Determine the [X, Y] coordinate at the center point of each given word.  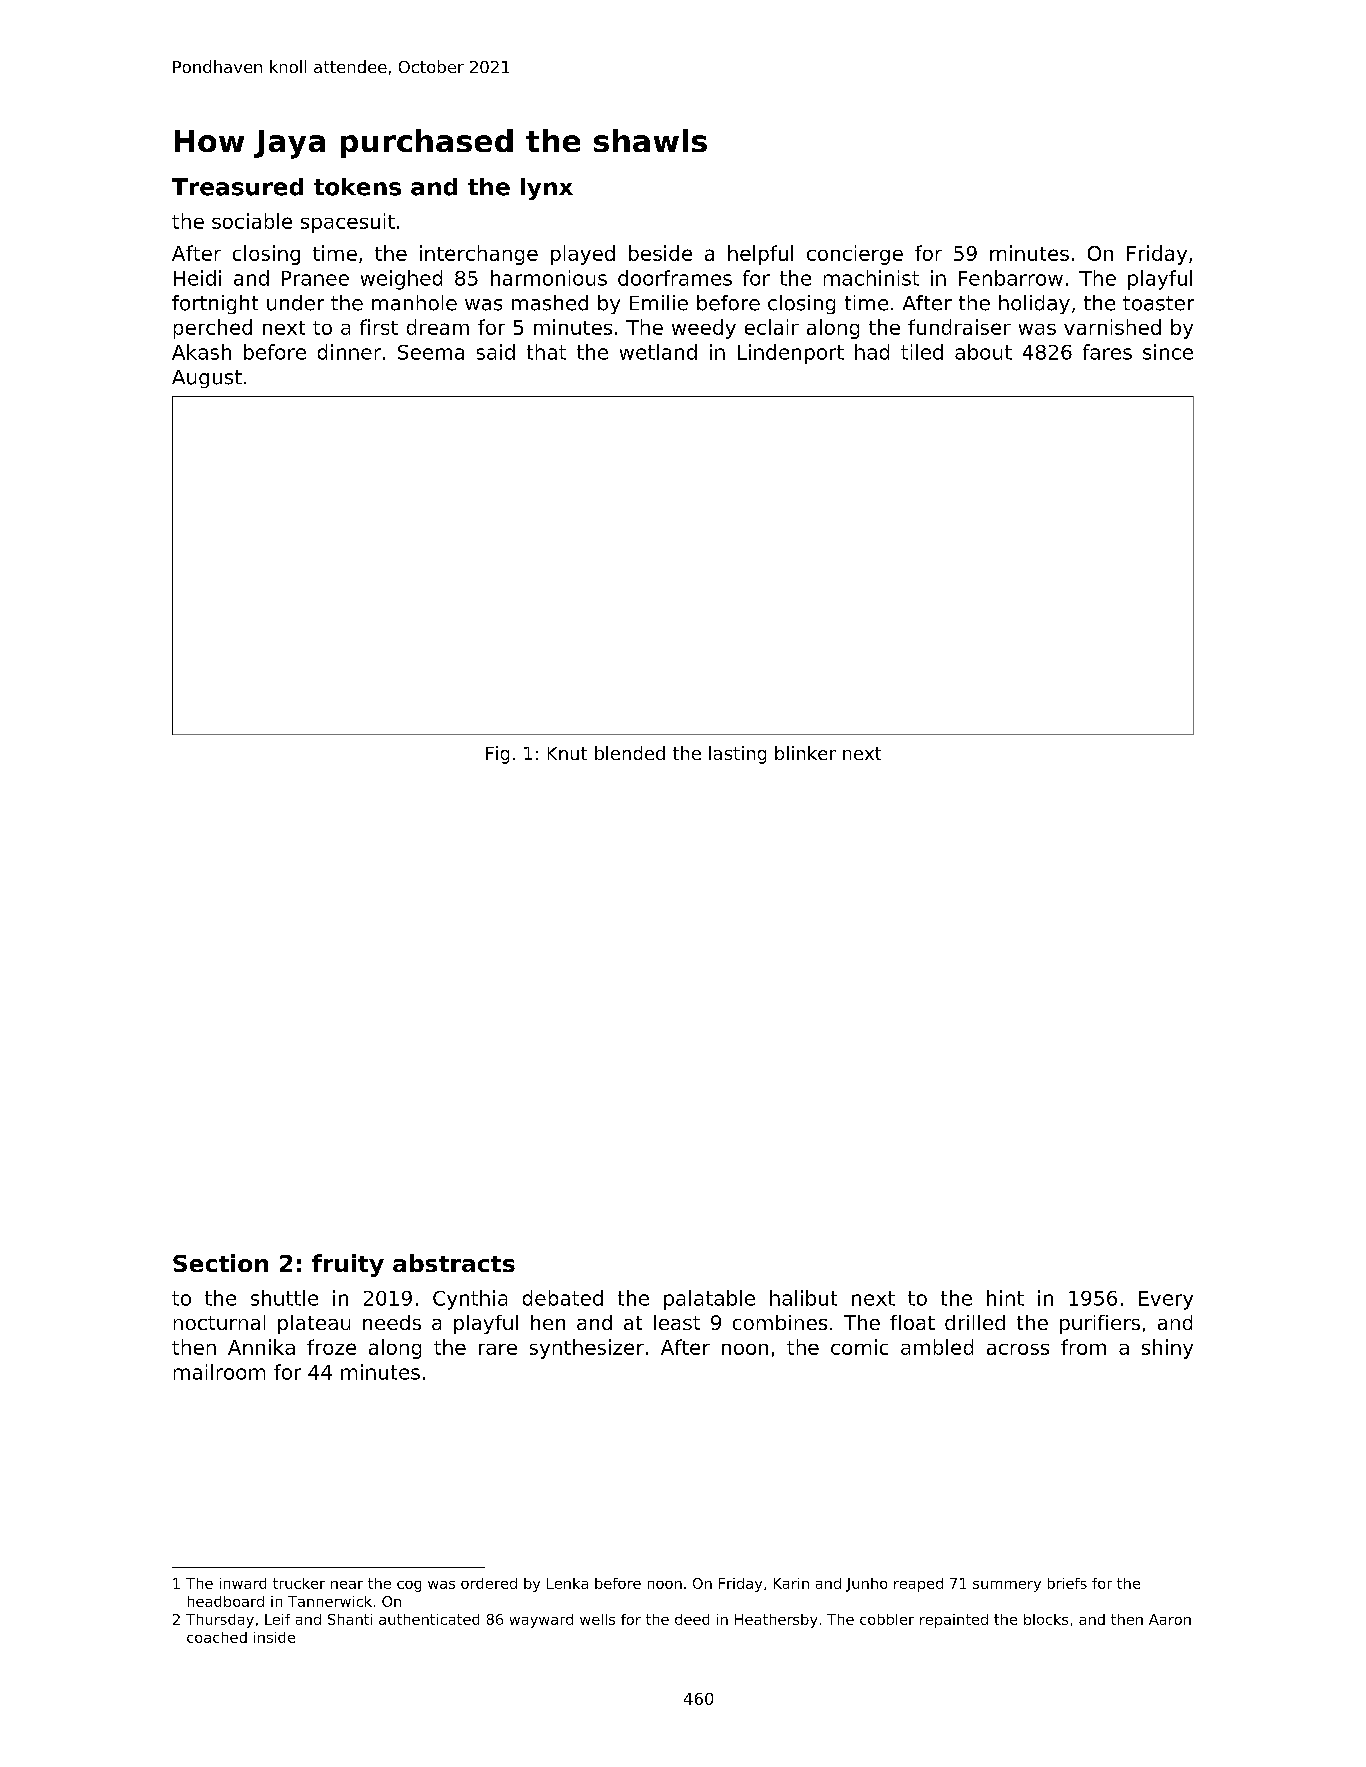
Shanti [350, 1619]
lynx [547, 189]
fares [1107, 352]
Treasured [237, 187]
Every [1166, 1300]
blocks [1046, 1619]
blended [630, 753]
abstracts [454, 1263]
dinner [349, 352]
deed [692, 1619]
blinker [805, 753]
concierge [855, 255]
